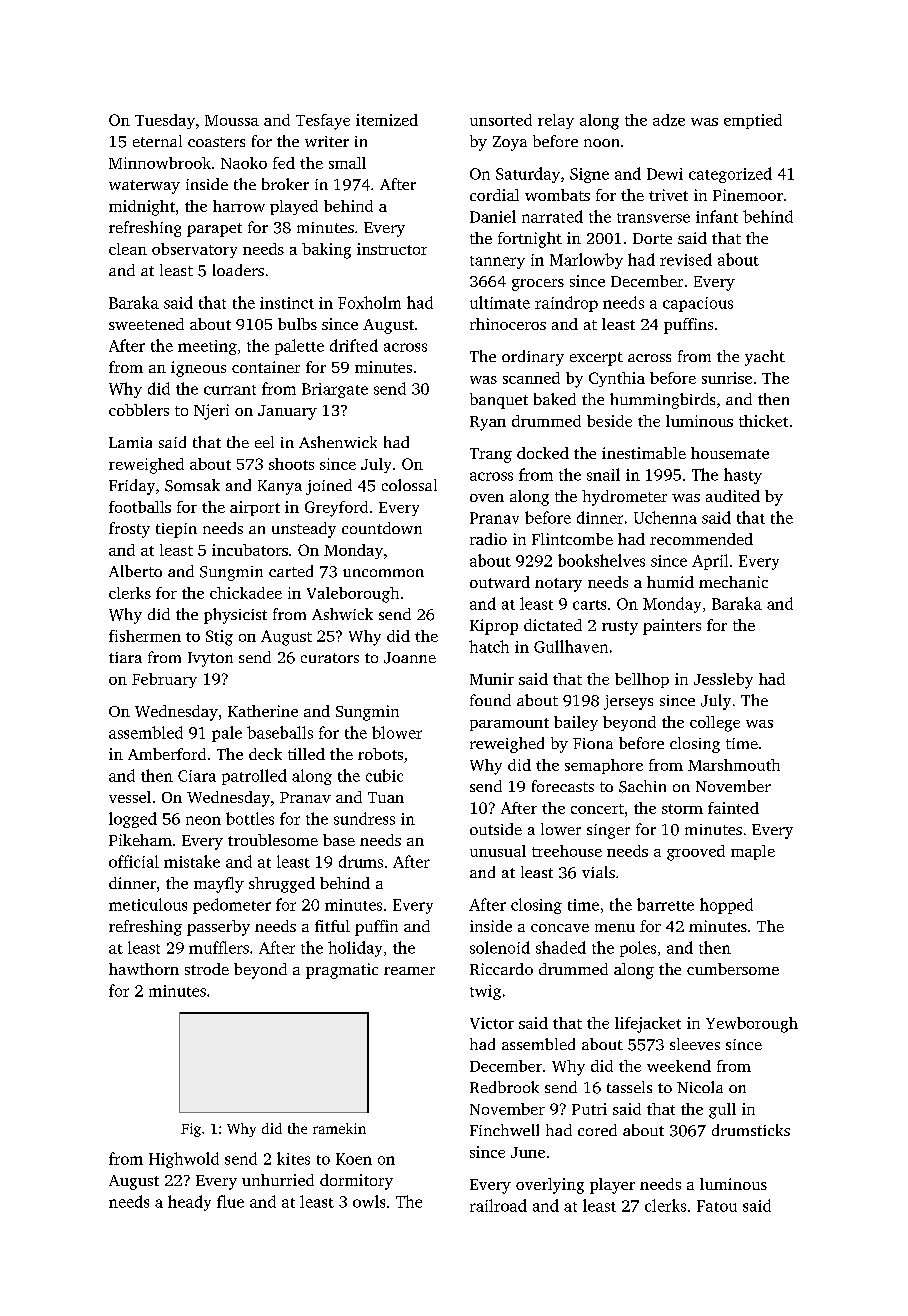 This image has height=1316, width=908. What do you see at coordinates (191, 1130) in the image?
I see `Fig` at bounding box center [191, 1130].
